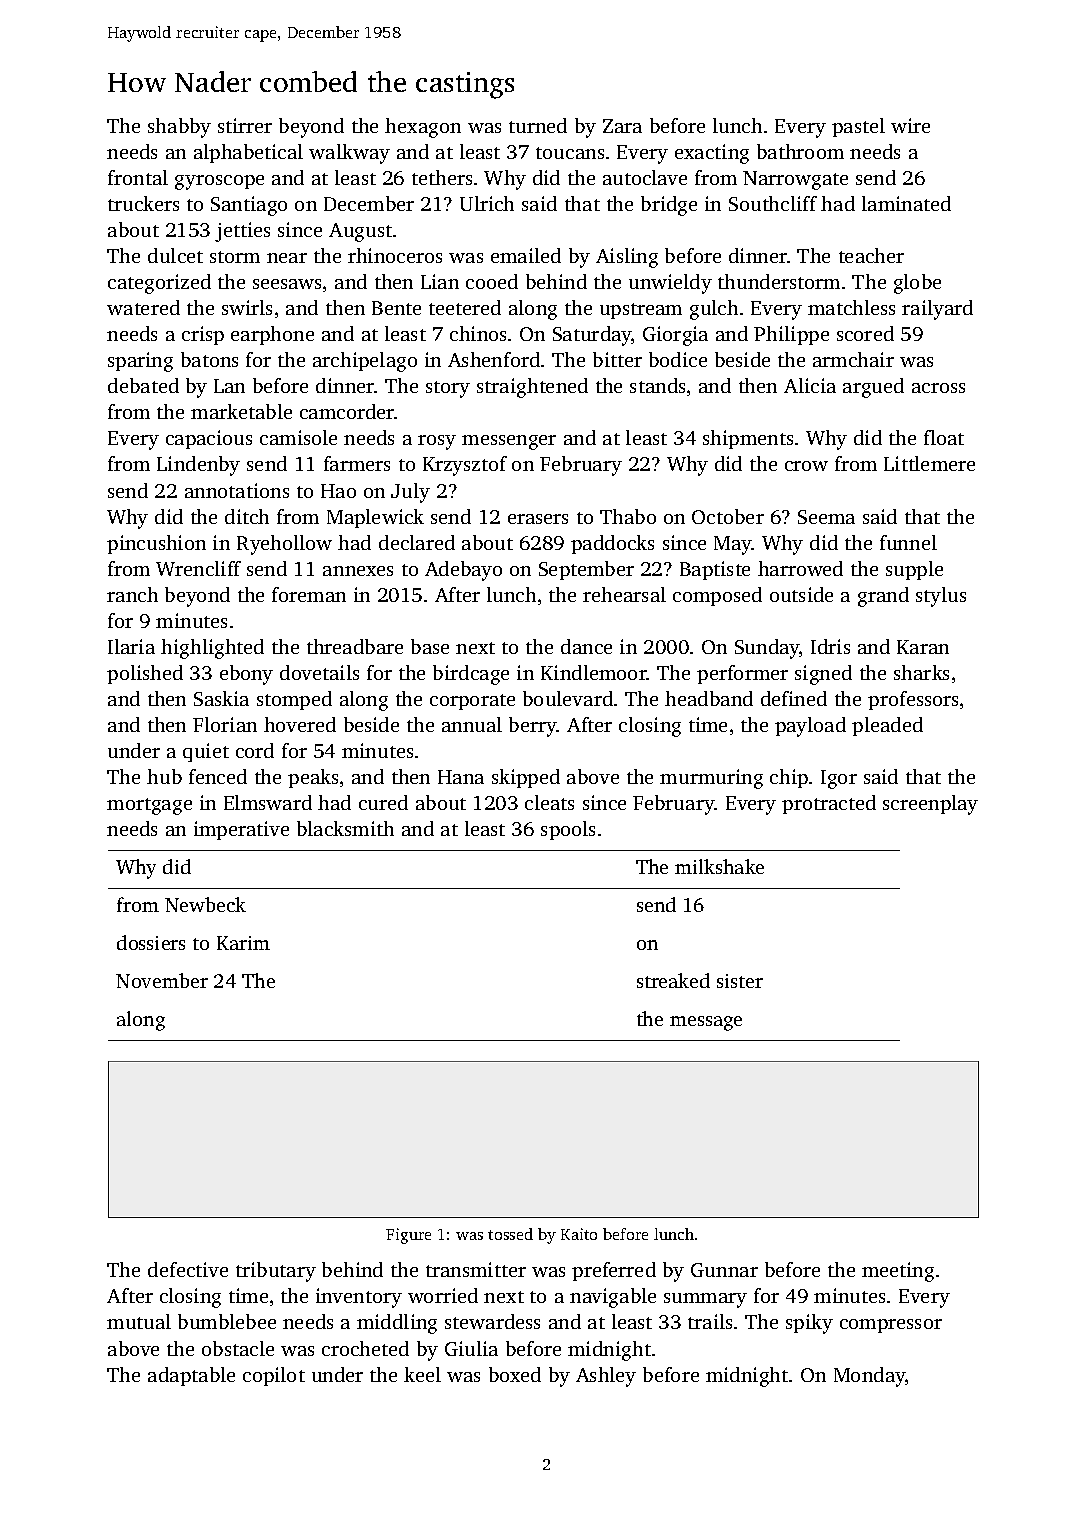  What do you see at coordinates (526, 778) in the screenshot?
I see `skipped` at bounding box center [526, 778].
